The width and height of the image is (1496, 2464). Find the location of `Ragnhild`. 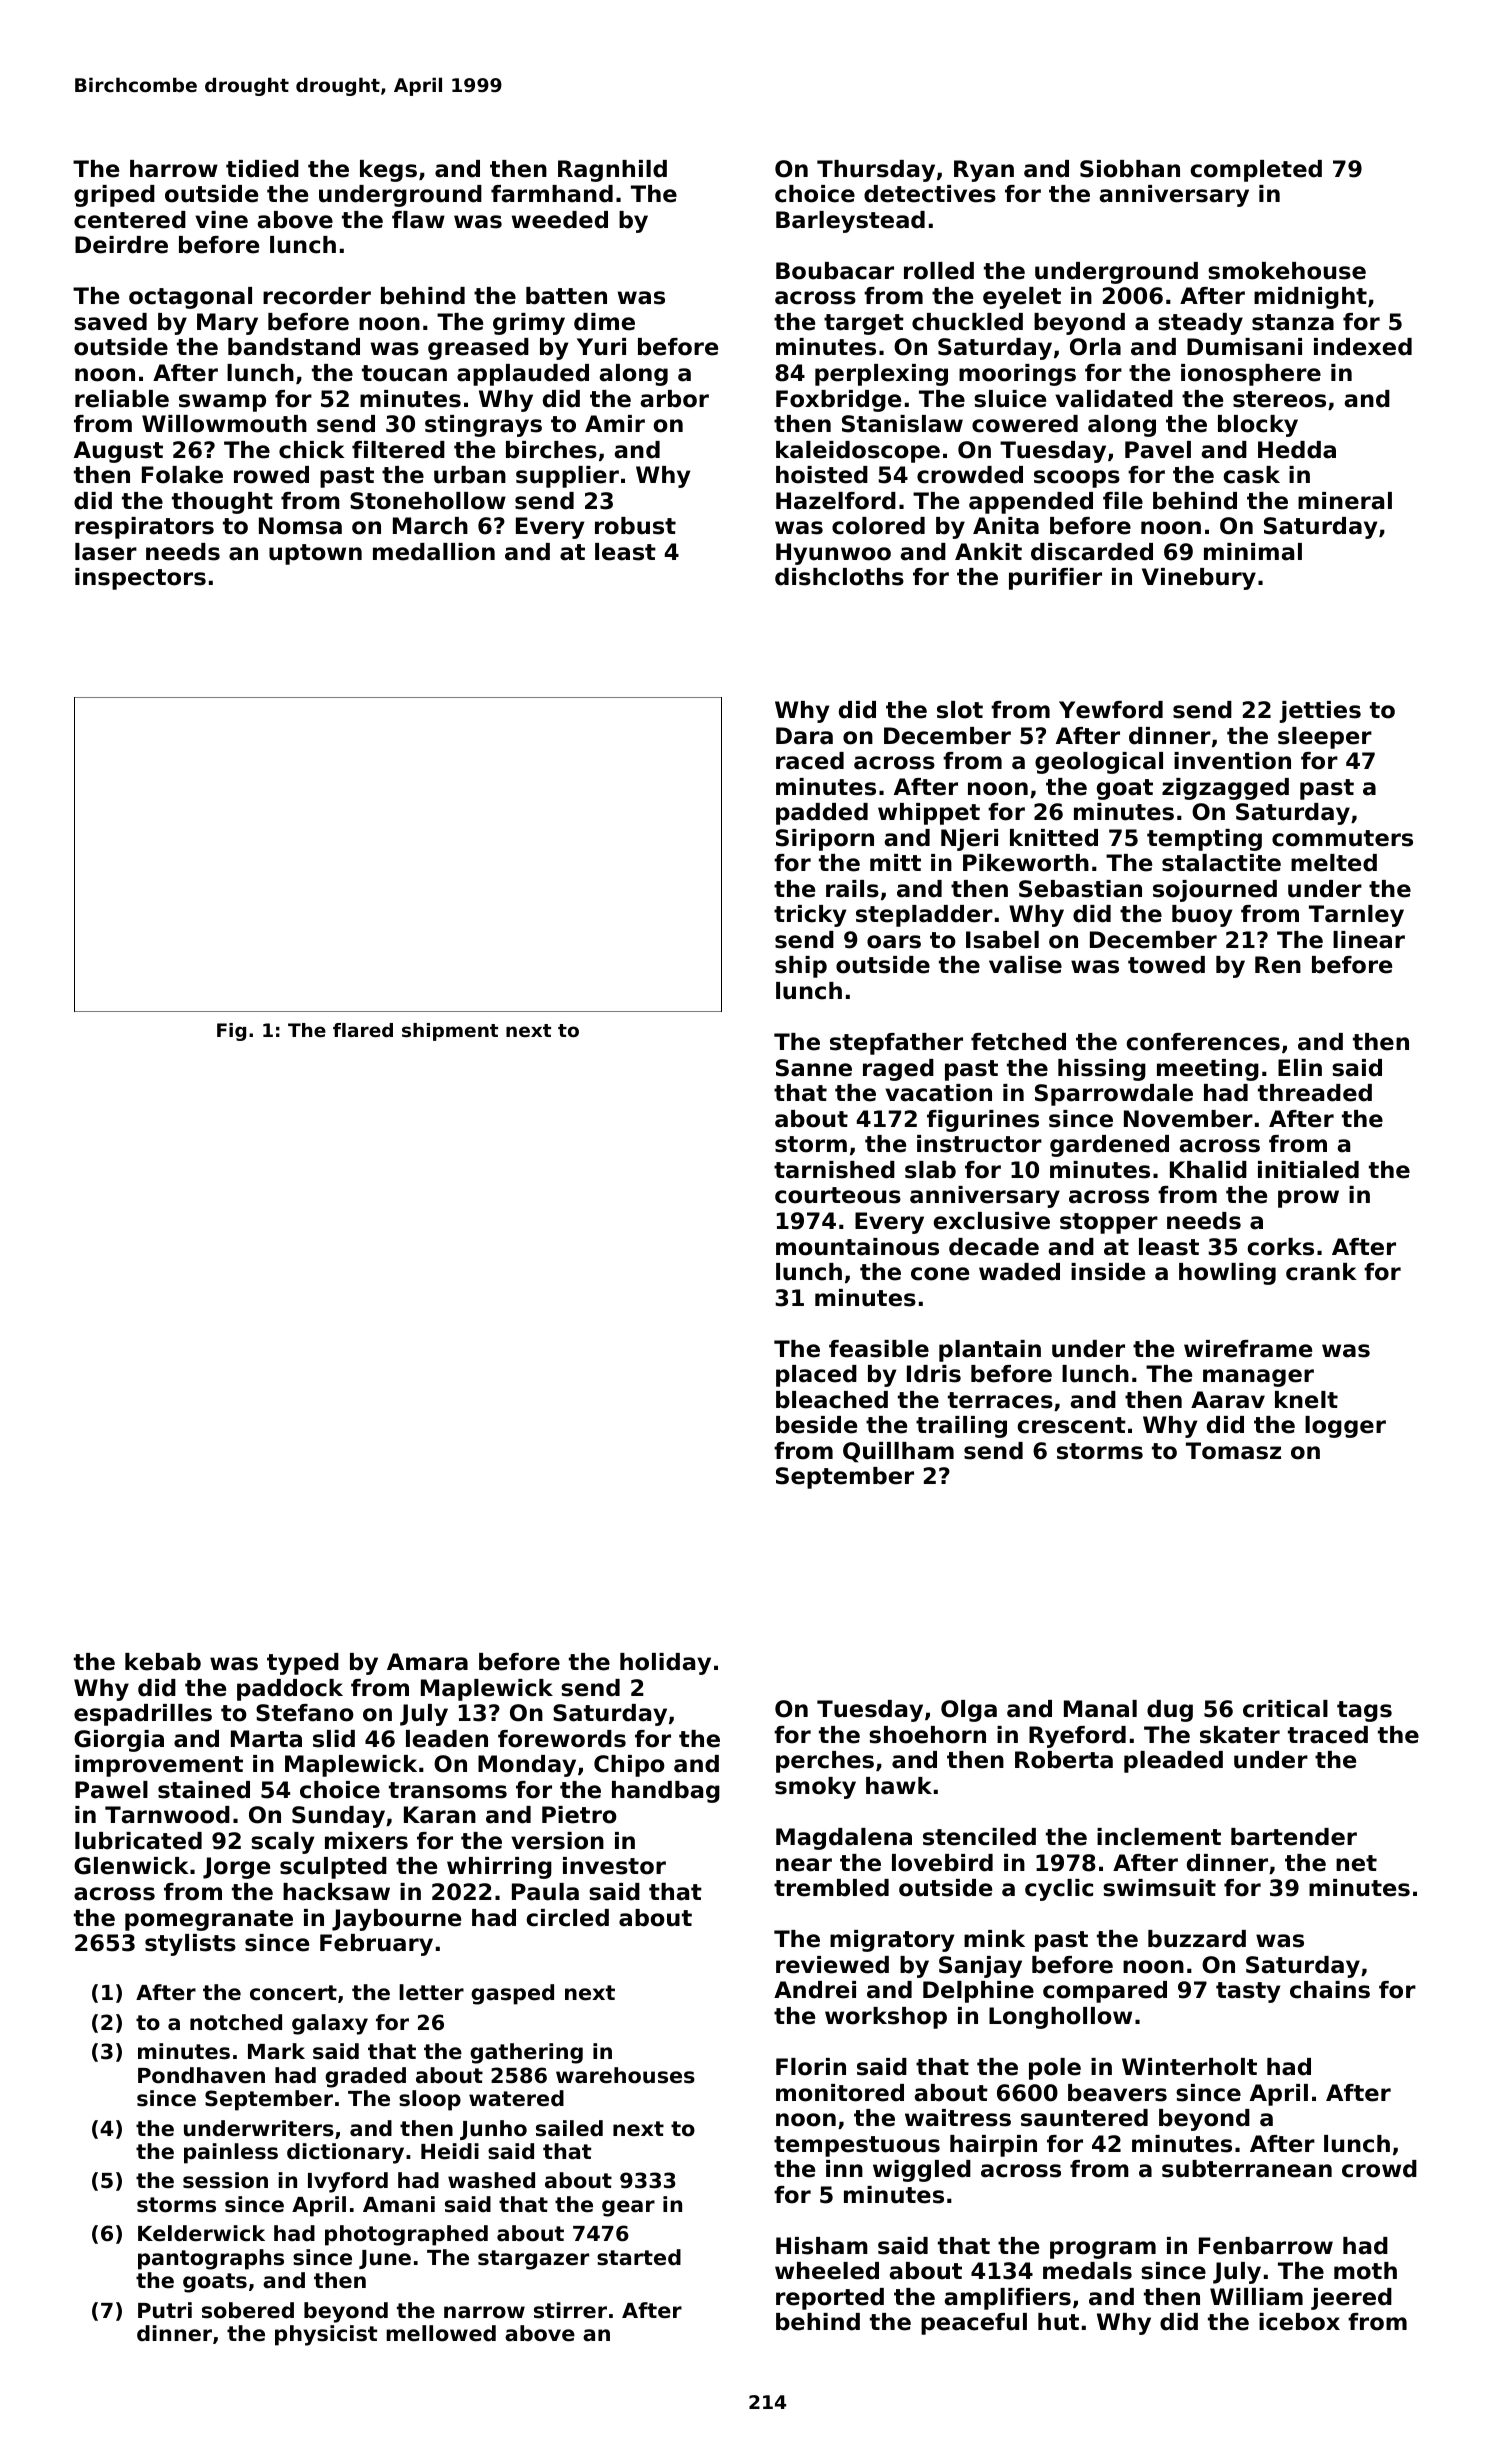

Ragnhild is located at coordinates (612, 171).
